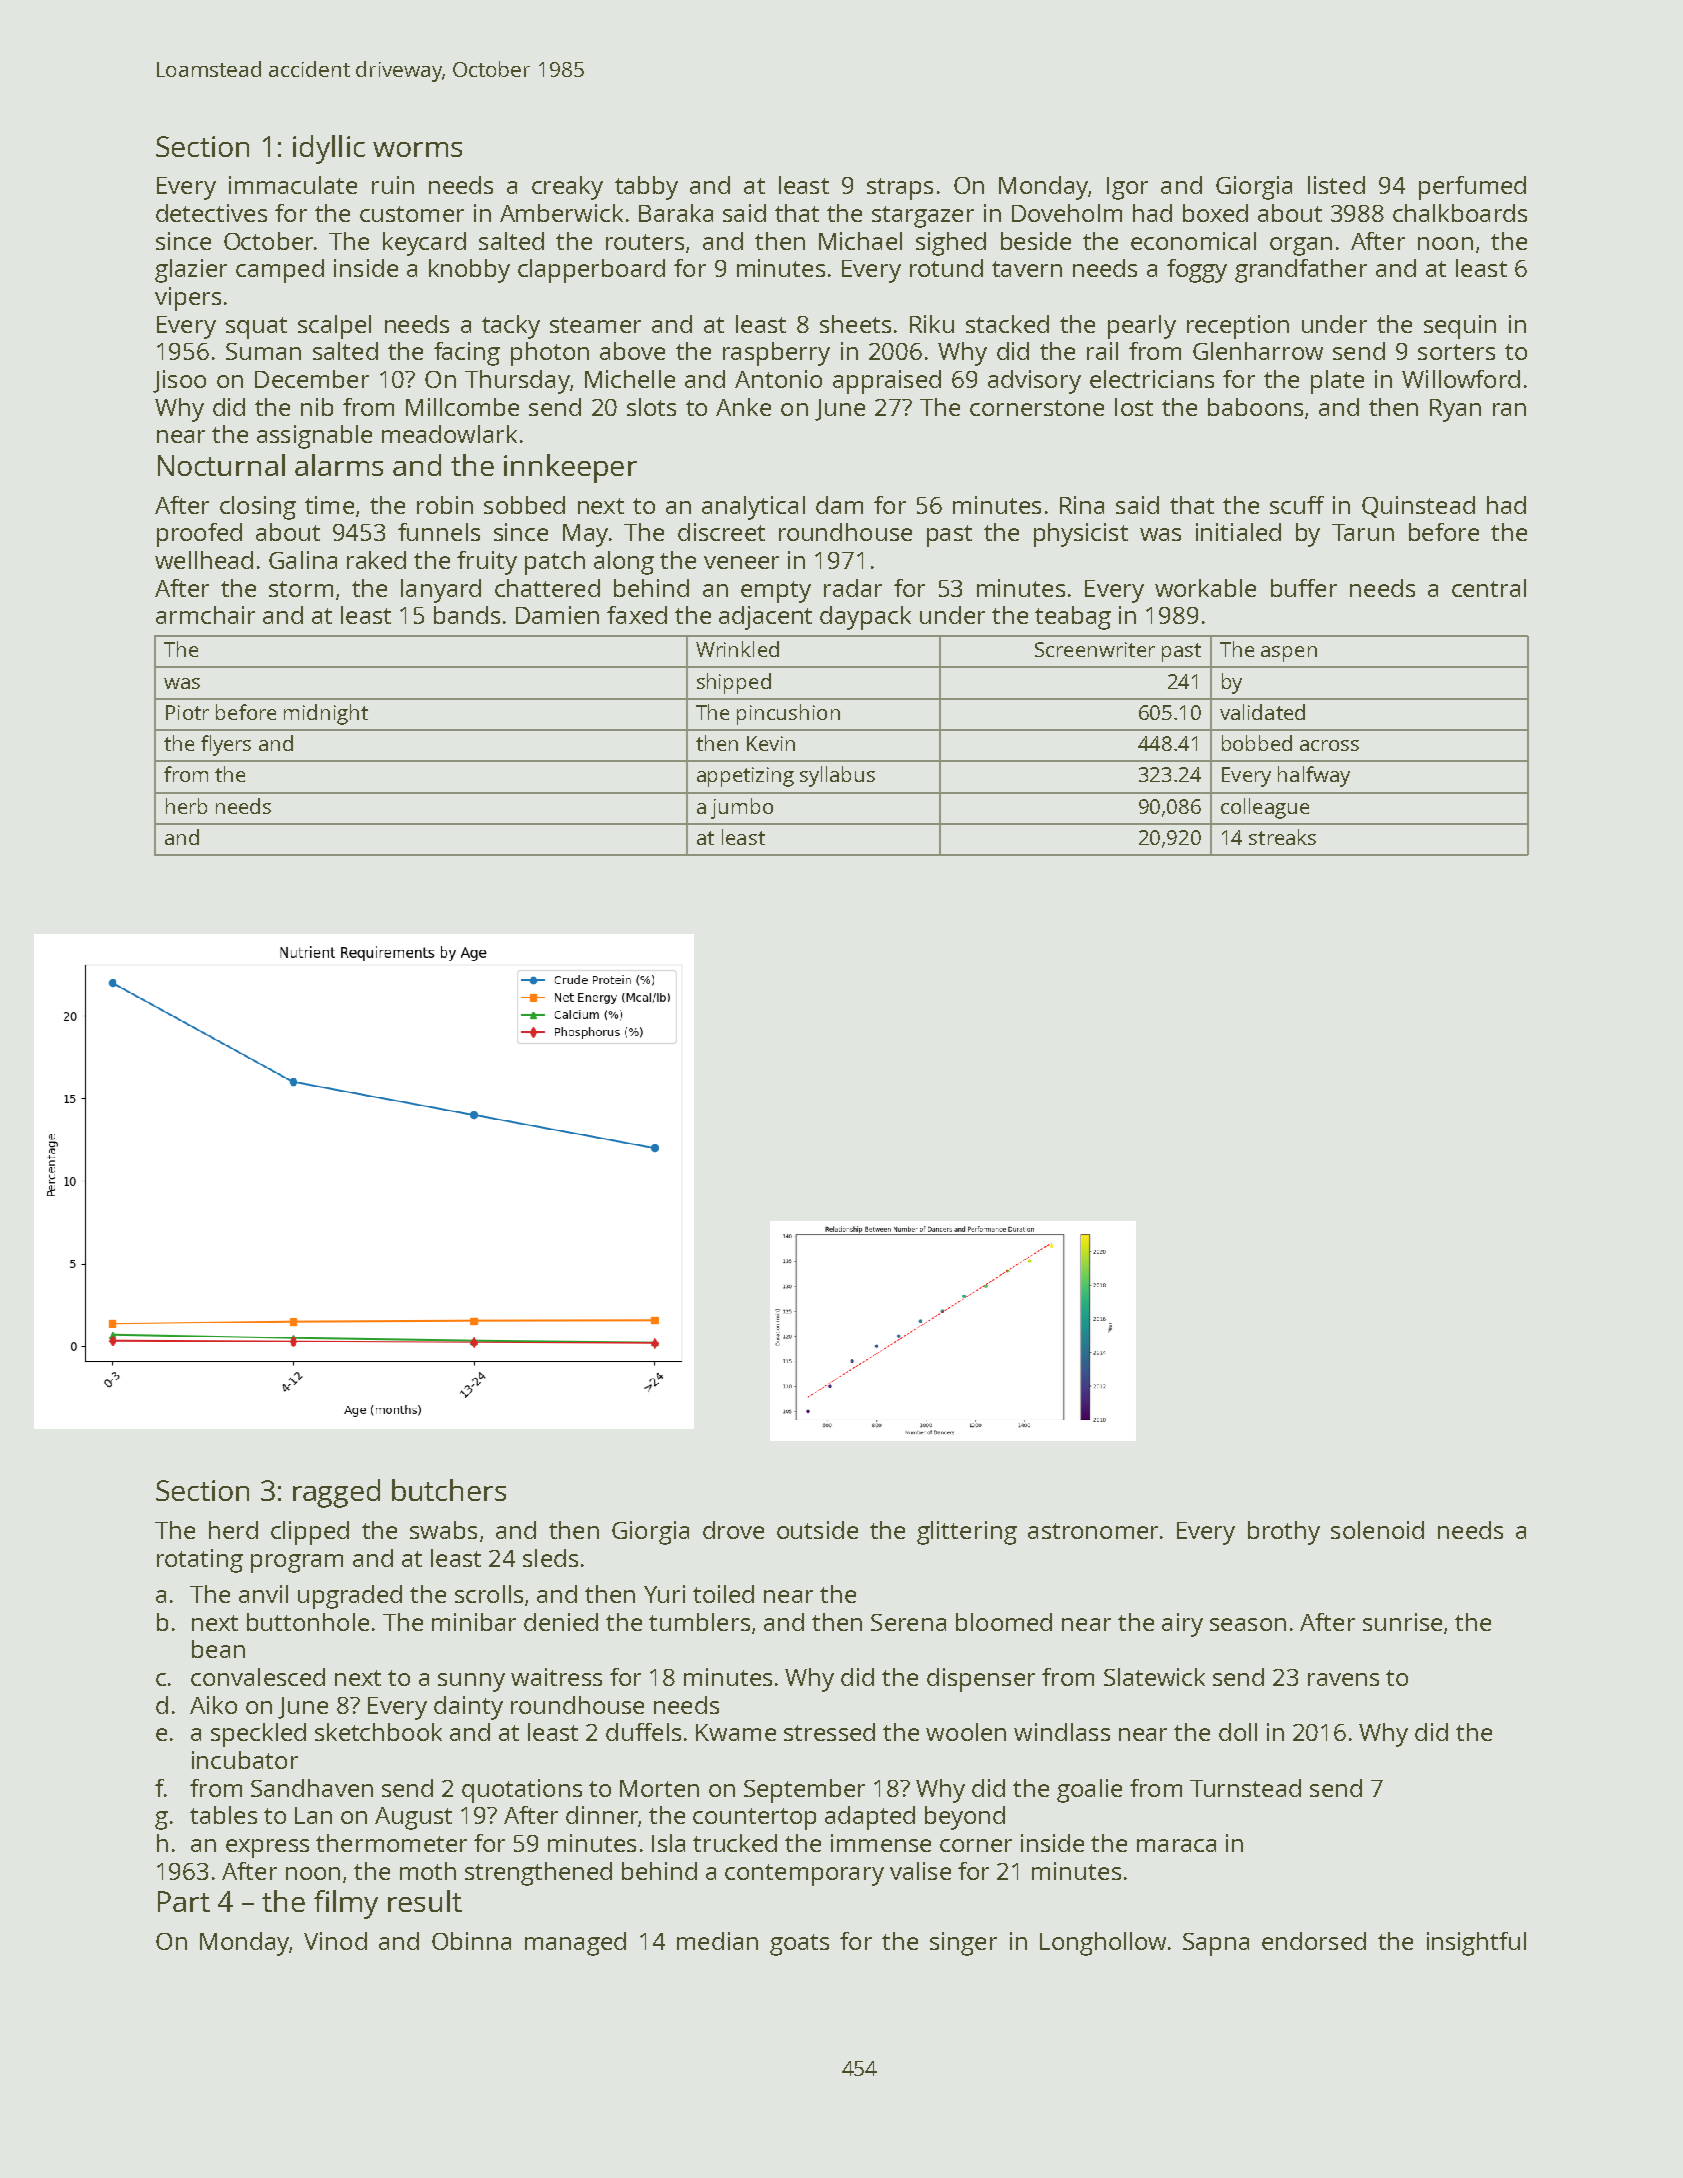 This document has width=1683, height=2178. Describe the element at coordinates (967, 1533) in the document. I see `glittering` at that location.
